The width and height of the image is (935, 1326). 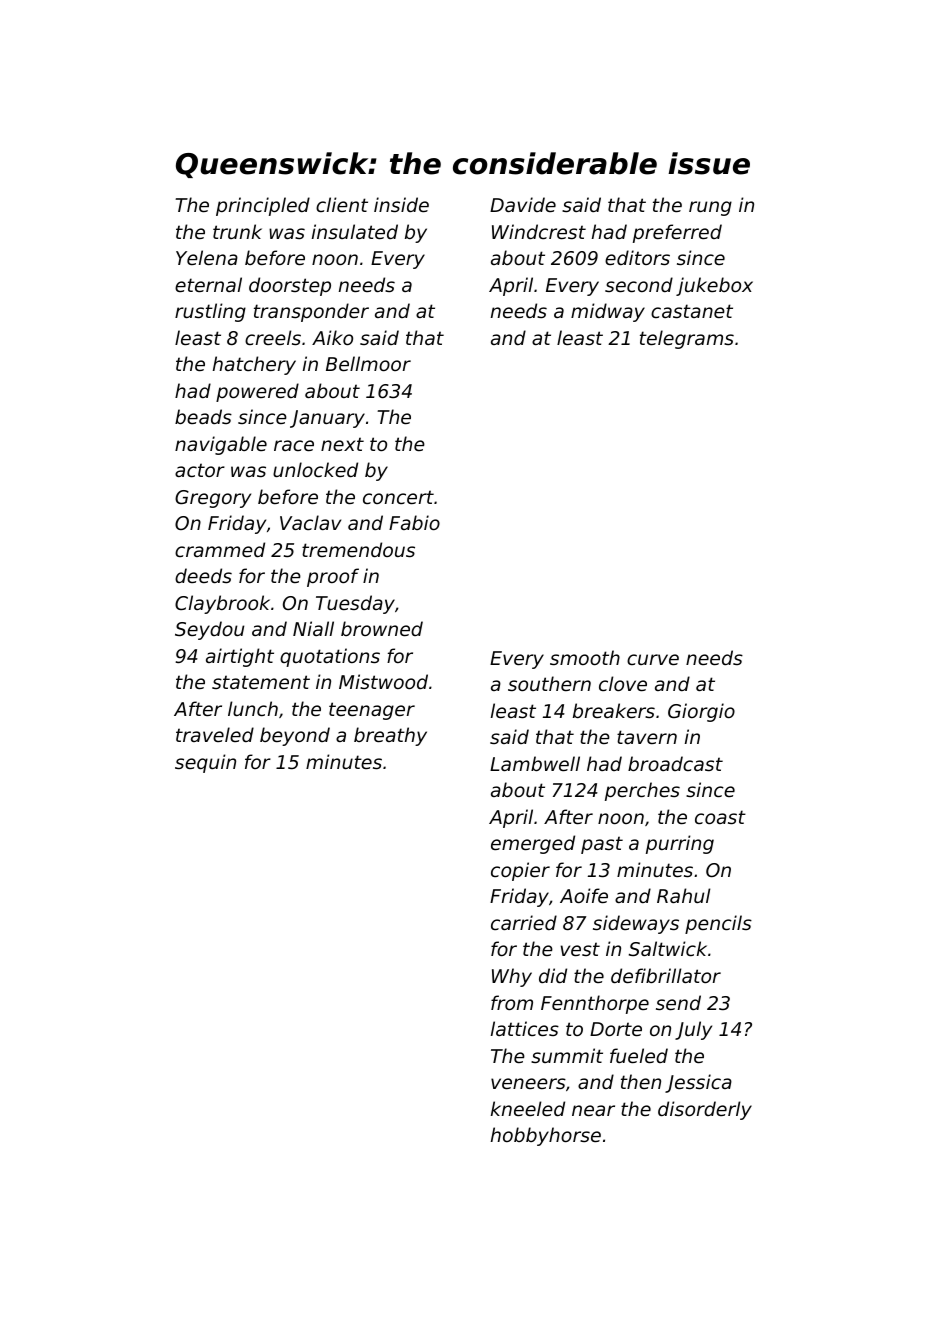 What do you see at coordinates (710, 208) in the image?
I see `rung` at bounding box center [710, 208].
